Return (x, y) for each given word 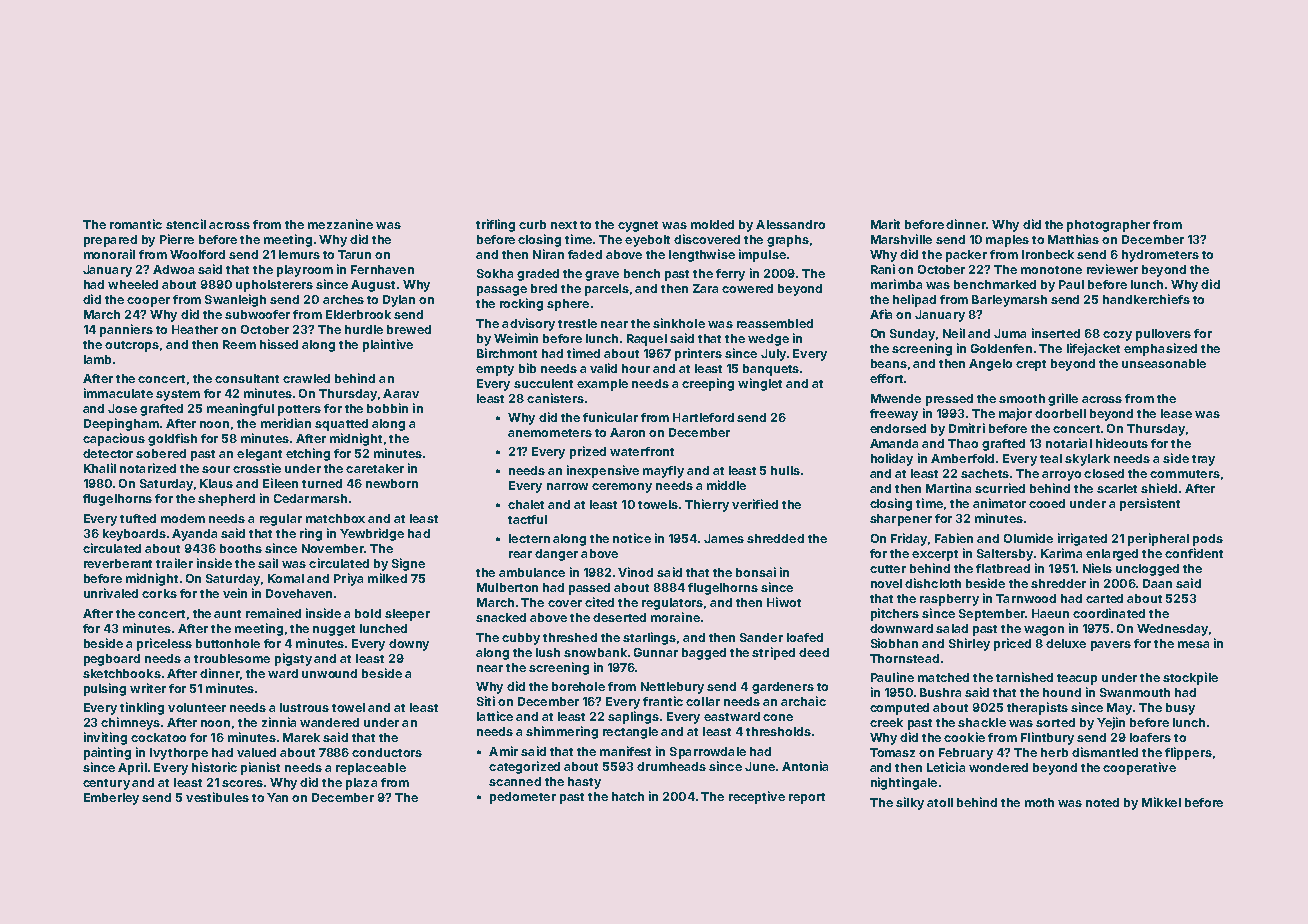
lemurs (299, 254)
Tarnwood (1026, 598)
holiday (892, 459)
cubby (521, 639)
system (178, 395)
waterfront (642, 451)
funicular (610, 417)
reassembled (775, 323)
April (132, 768)
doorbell (1060, 413)
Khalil (100, 468)
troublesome (232, 658)
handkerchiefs (1146, 299)
